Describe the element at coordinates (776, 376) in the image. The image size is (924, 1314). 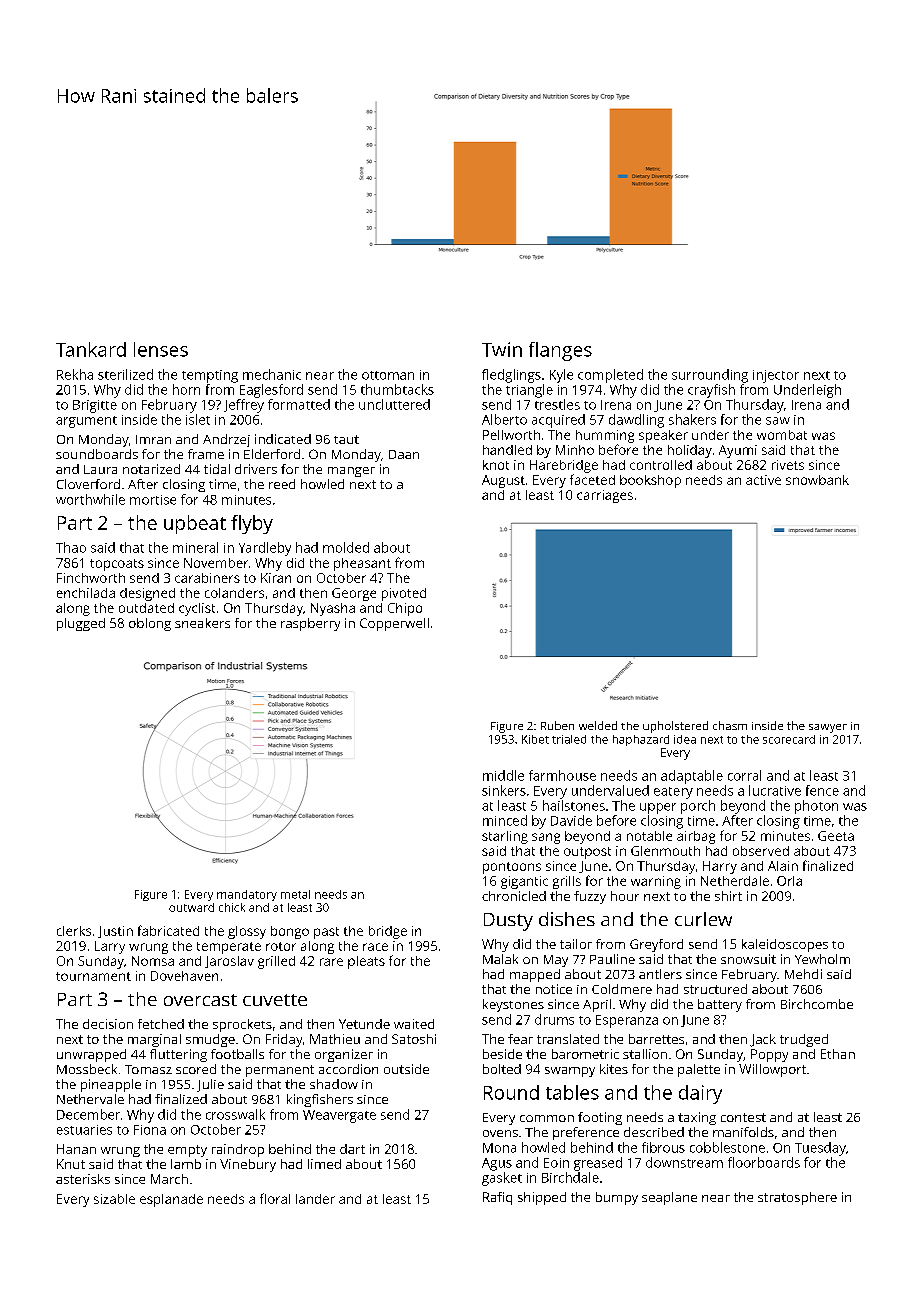
I see `injector` at that location.
